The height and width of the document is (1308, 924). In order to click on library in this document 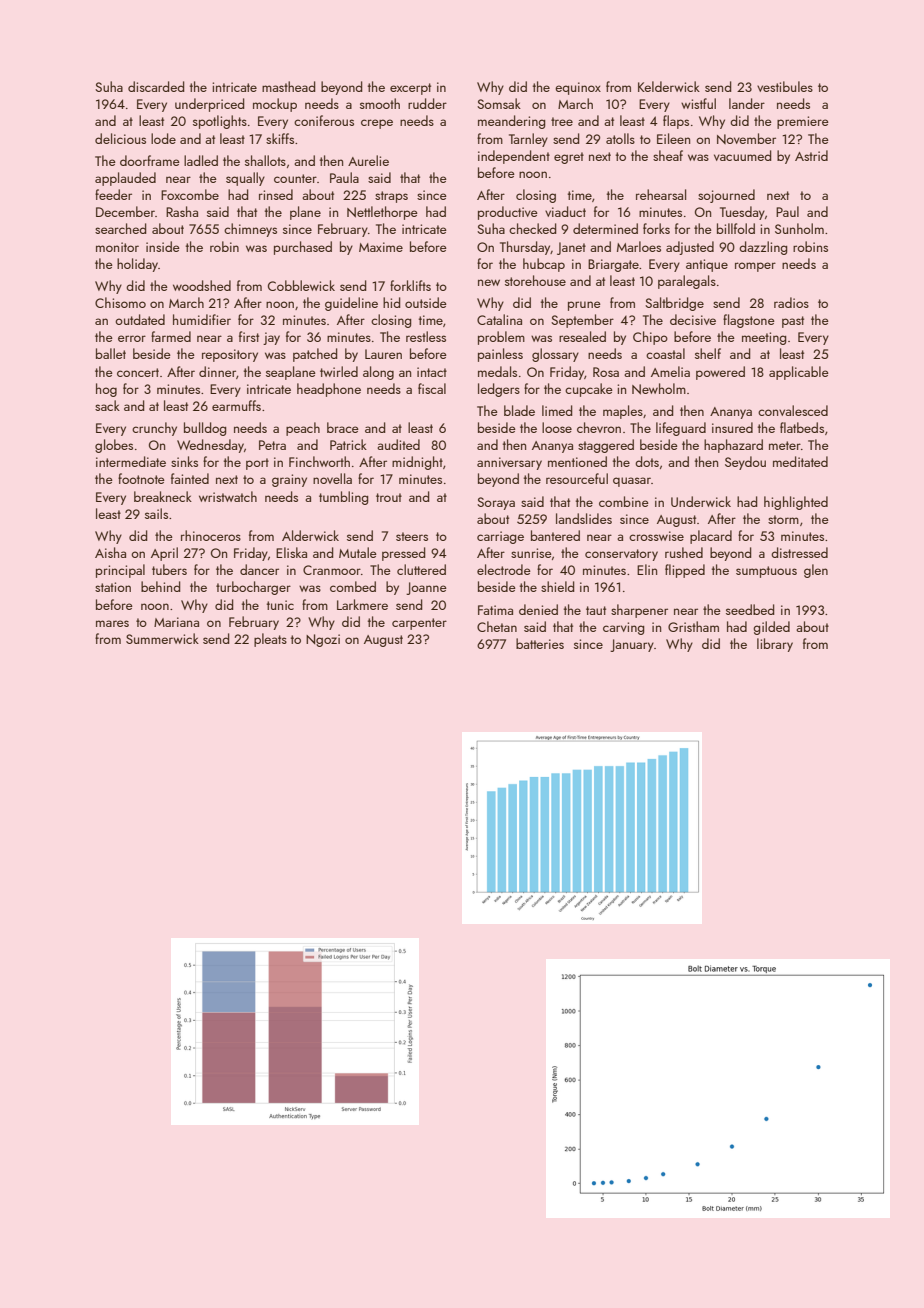, I will do `click(775, 645)`.
